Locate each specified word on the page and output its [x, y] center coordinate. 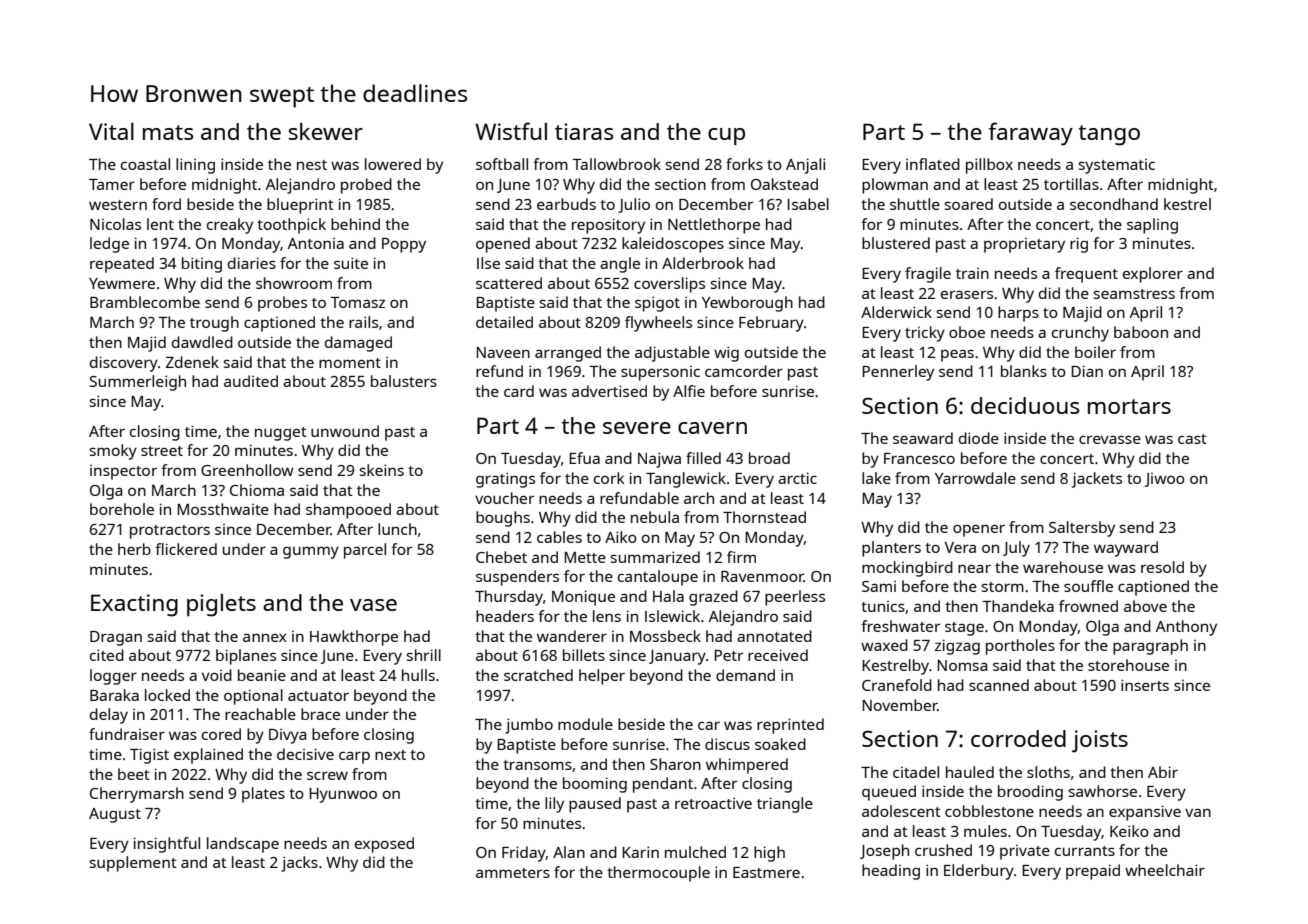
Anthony [1186, 628]
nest [312, 165]
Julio [634, 205]
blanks [1024, 371]
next [390, 755]
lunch [397, 529]
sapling [1152, 226]
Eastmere [766, 872]
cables [559, 537]
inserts [1145, 685]
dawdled [202, 342]
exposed [384, 845]
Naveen [503, 352]
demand [745, 675]
